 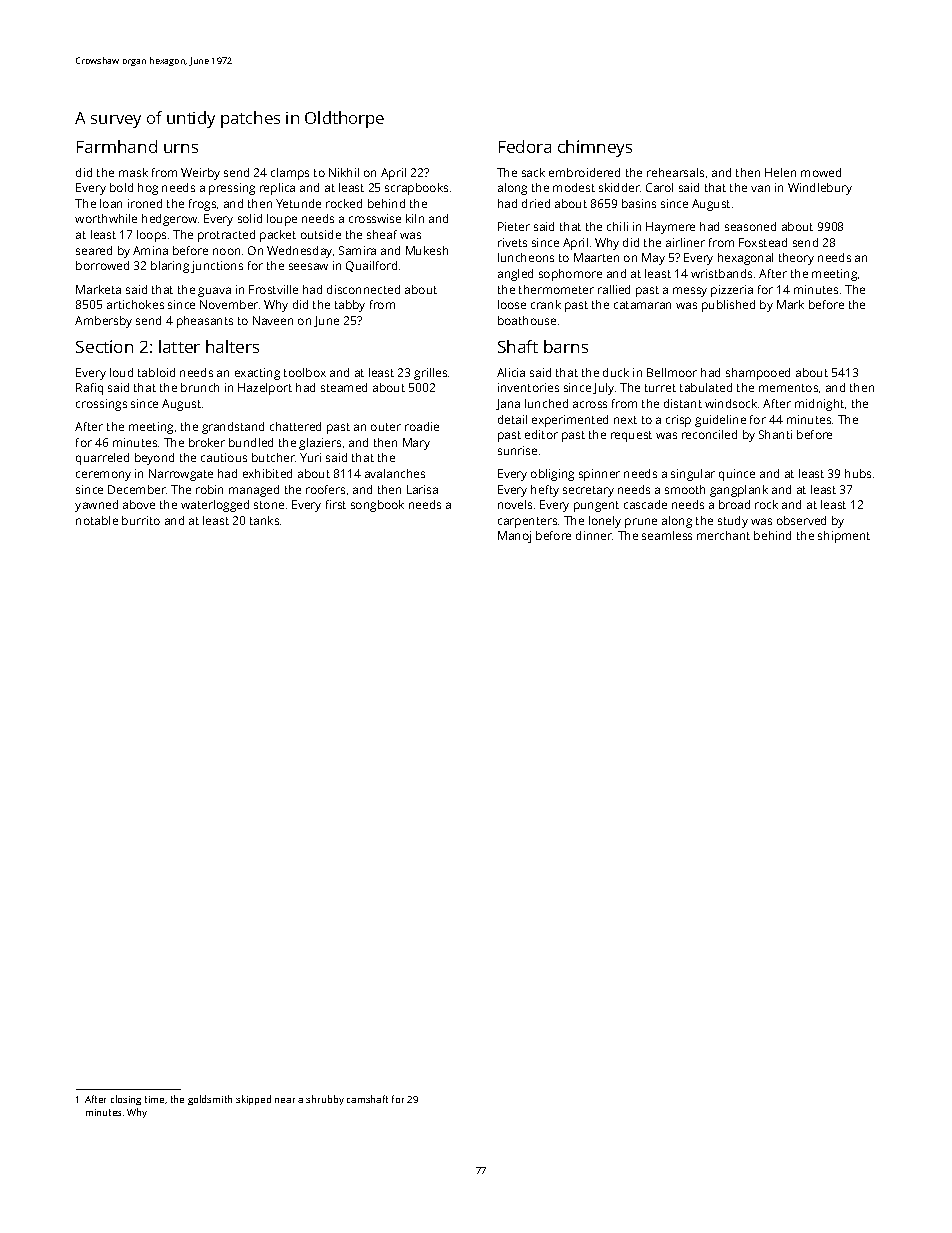 What do you see at coordinates (514, 537) in the screenshot?
I see `Manoj` at bounding box center [514, 537].
